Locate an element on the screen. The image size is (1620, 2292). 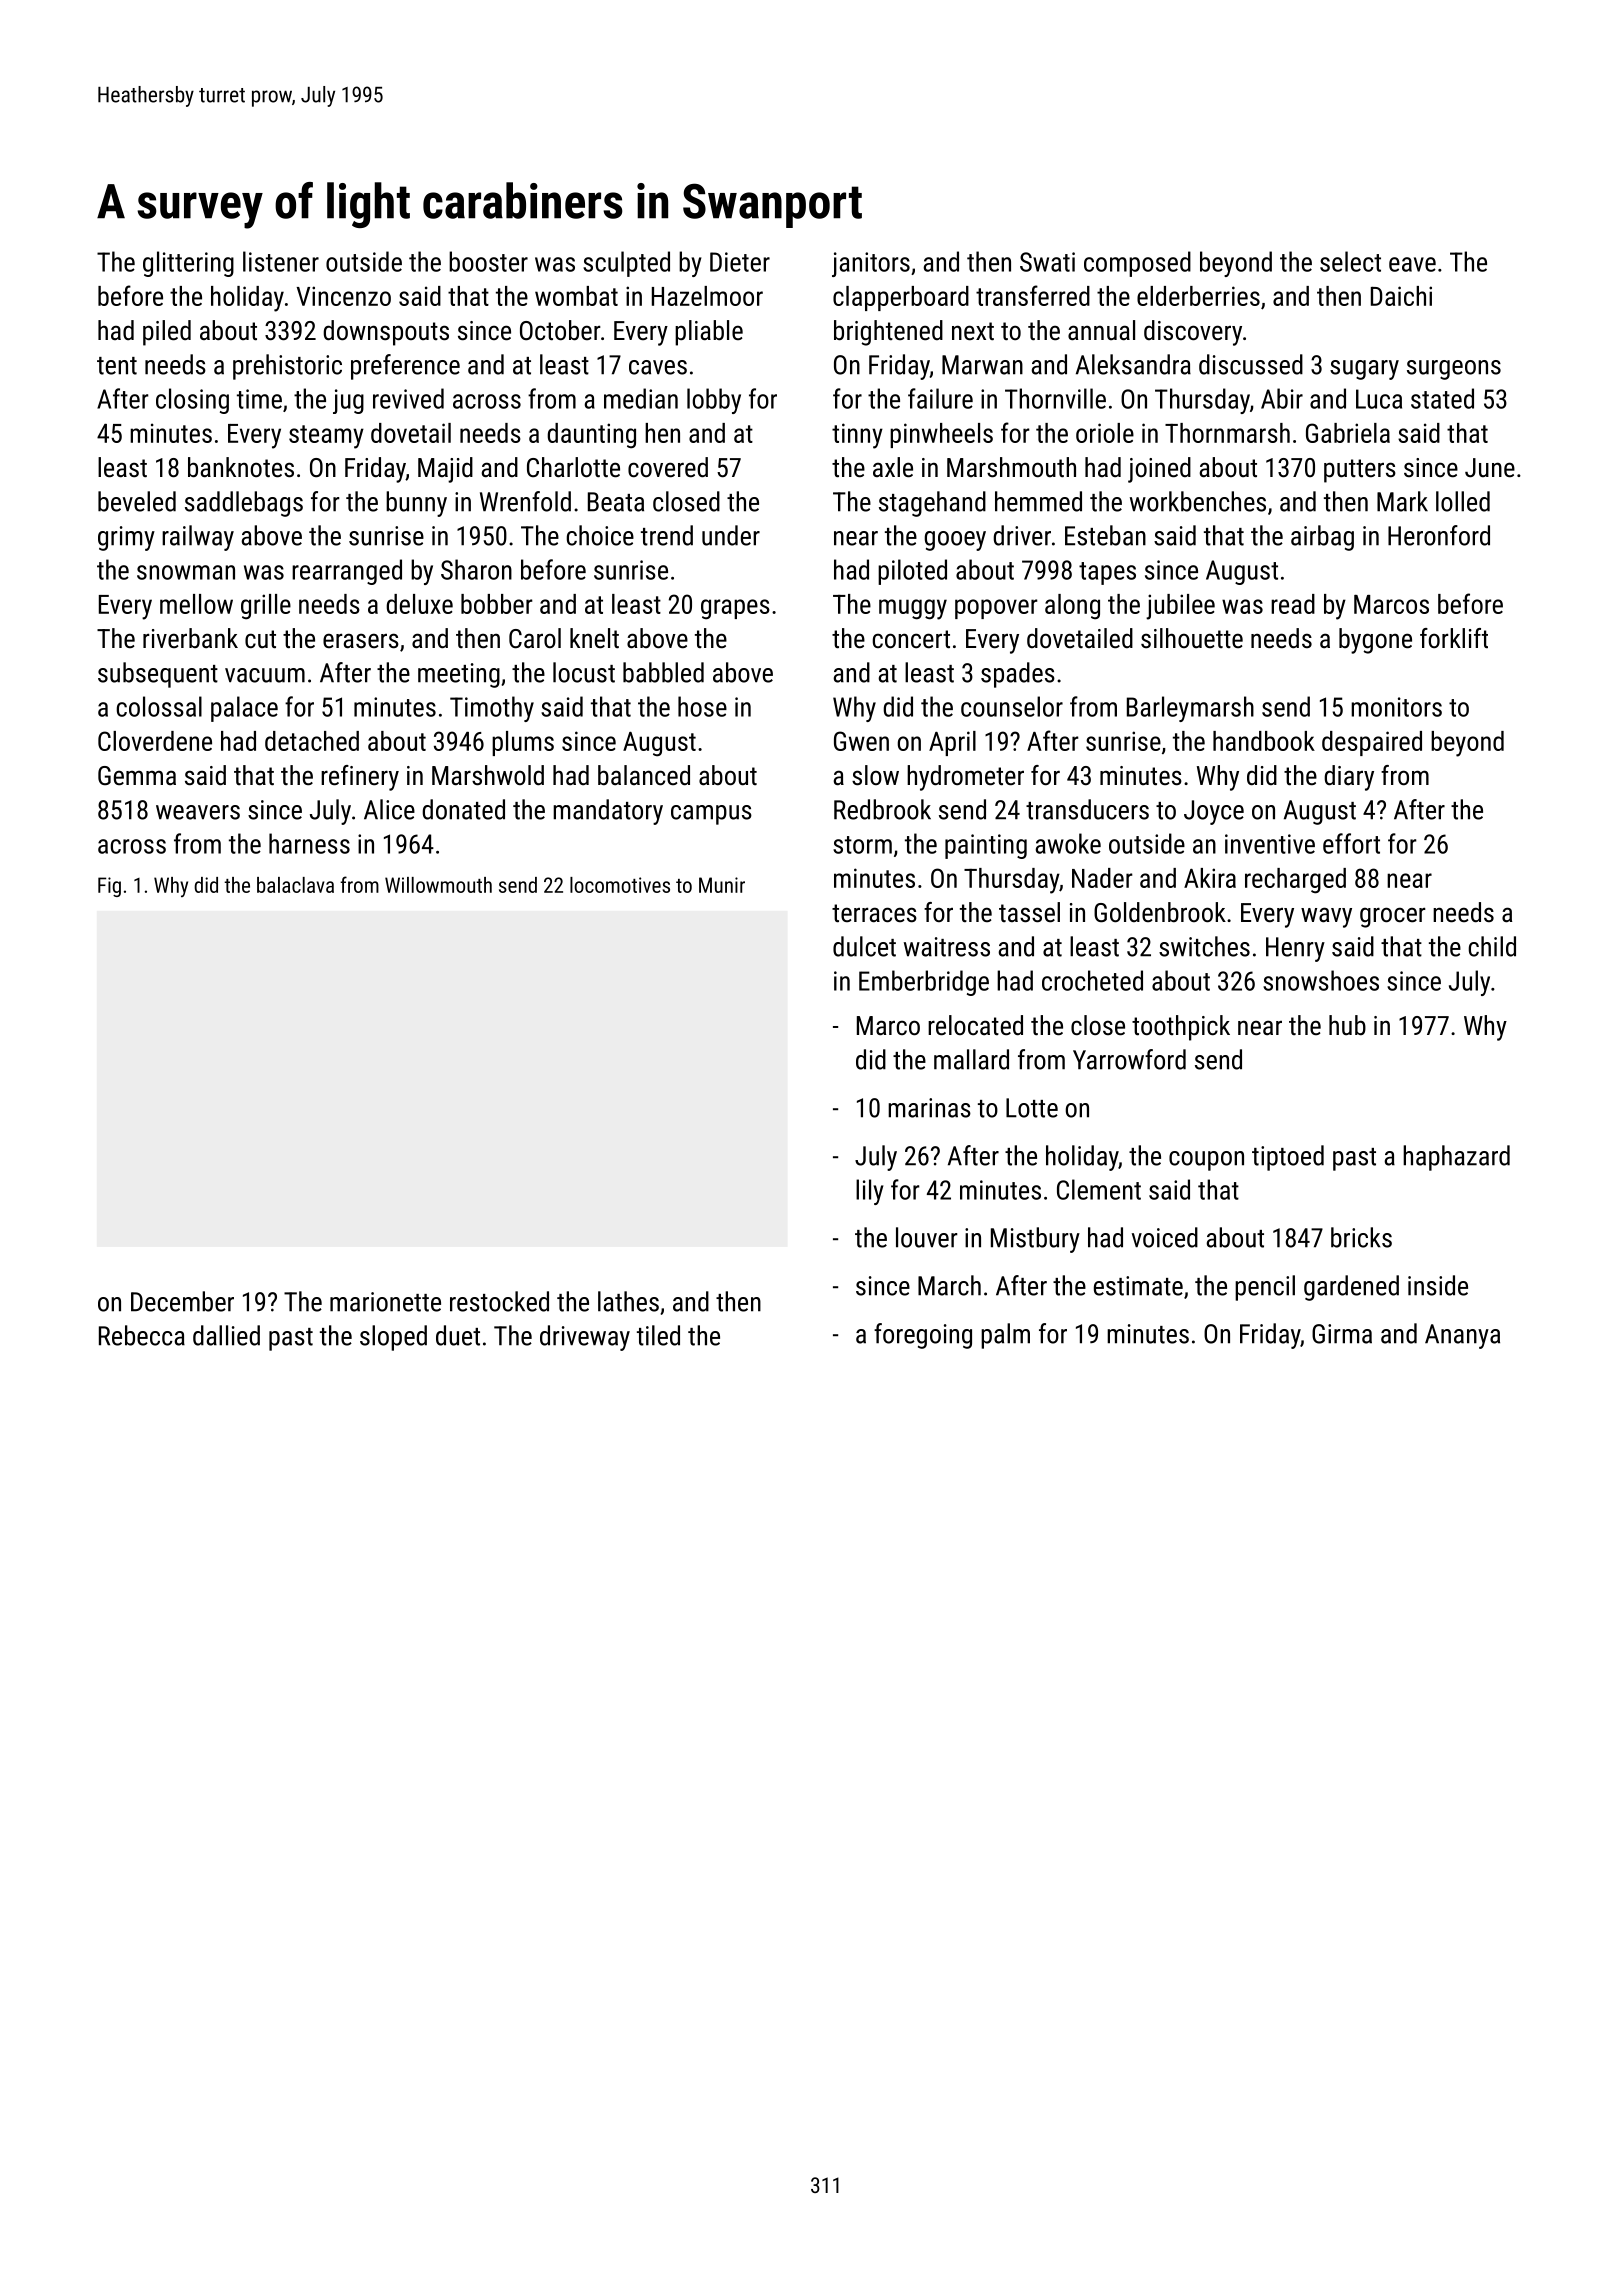
listener is located at coordinates (281, 261).
